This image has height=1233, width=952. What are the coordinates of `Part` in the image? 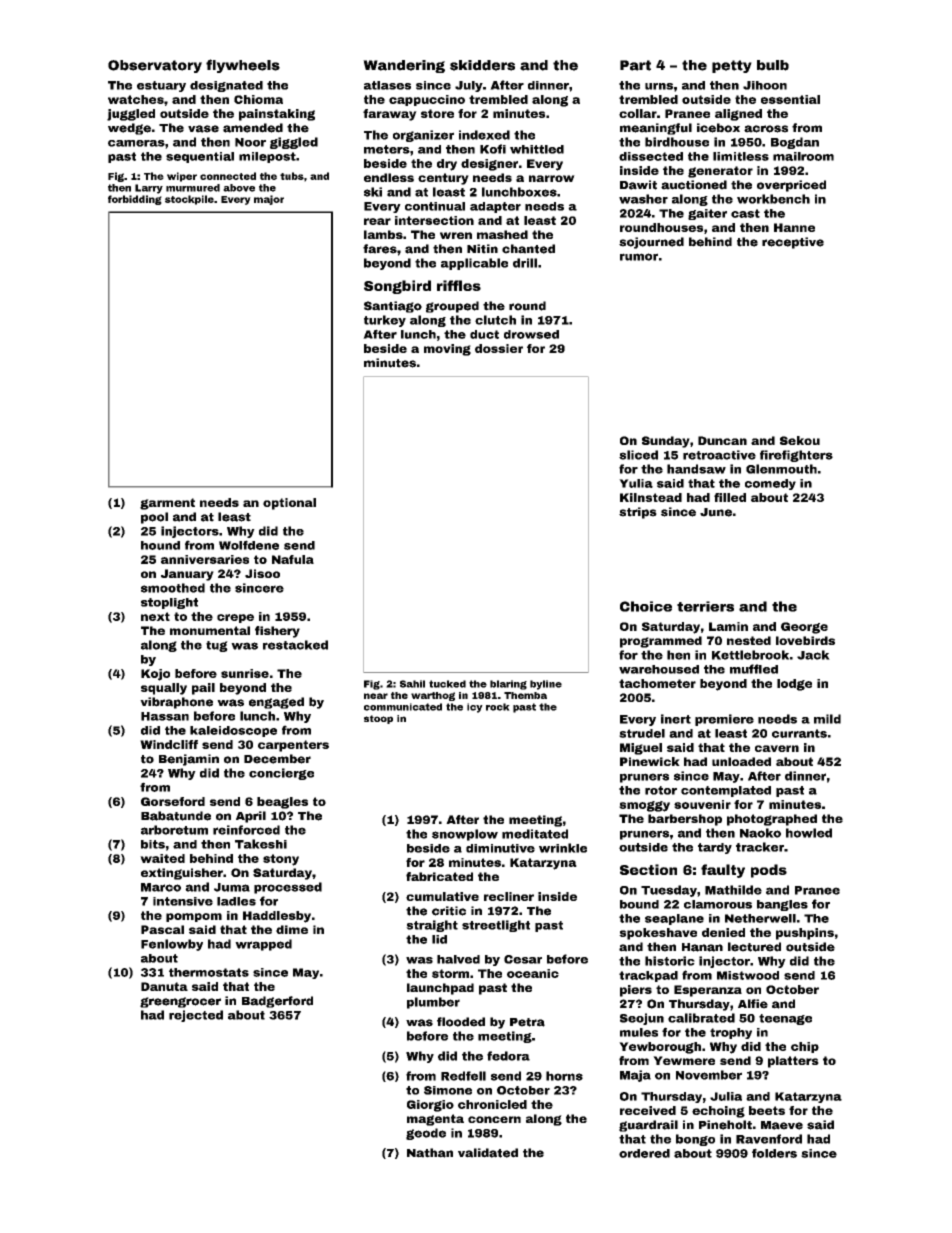 It's located at (635, 65).
